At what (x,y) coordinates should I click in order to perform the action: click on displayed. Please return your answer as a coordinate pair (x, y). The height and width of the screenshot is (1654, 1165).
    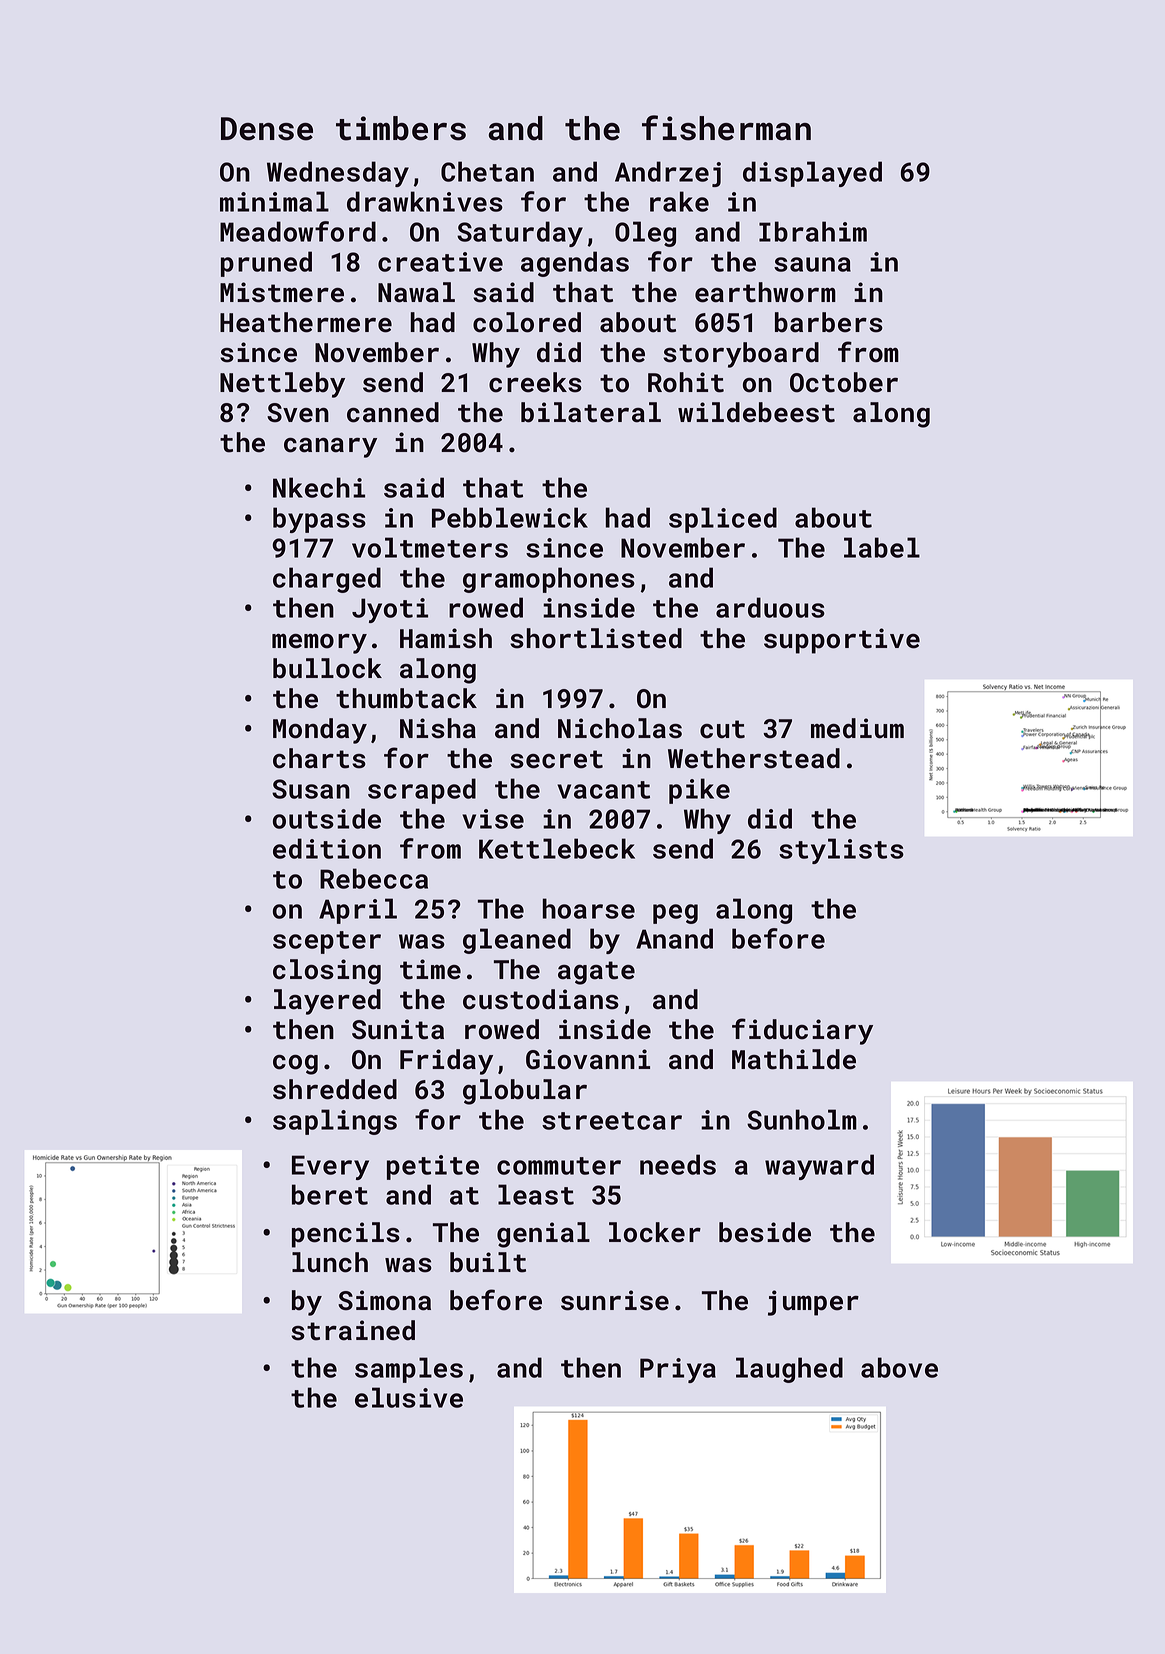
    Looking at the image, I should click on (812, 174).
